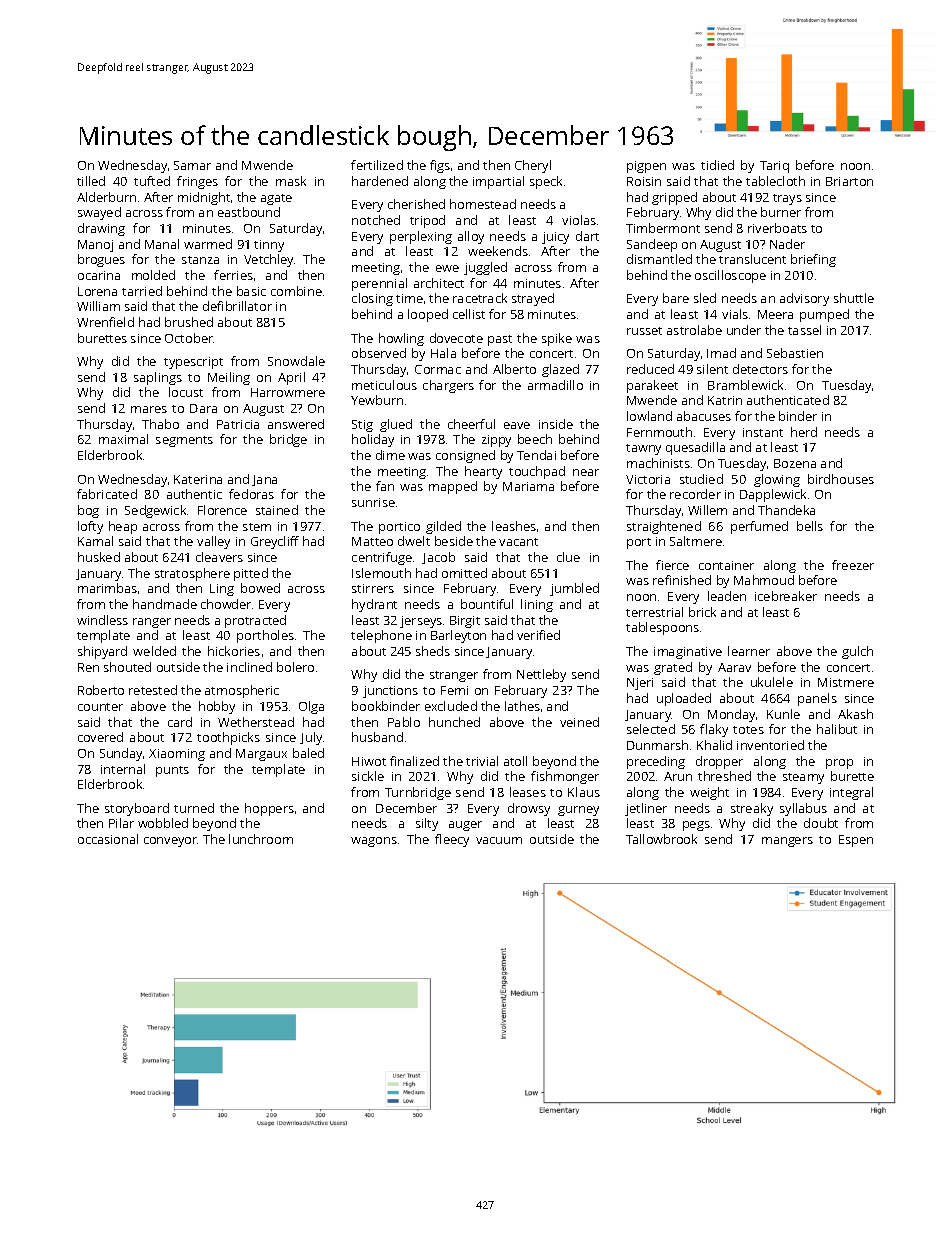 Image resolution: width=952 pixels, height=1233 pixels. I want to click on ewe, so click(447, 268).
